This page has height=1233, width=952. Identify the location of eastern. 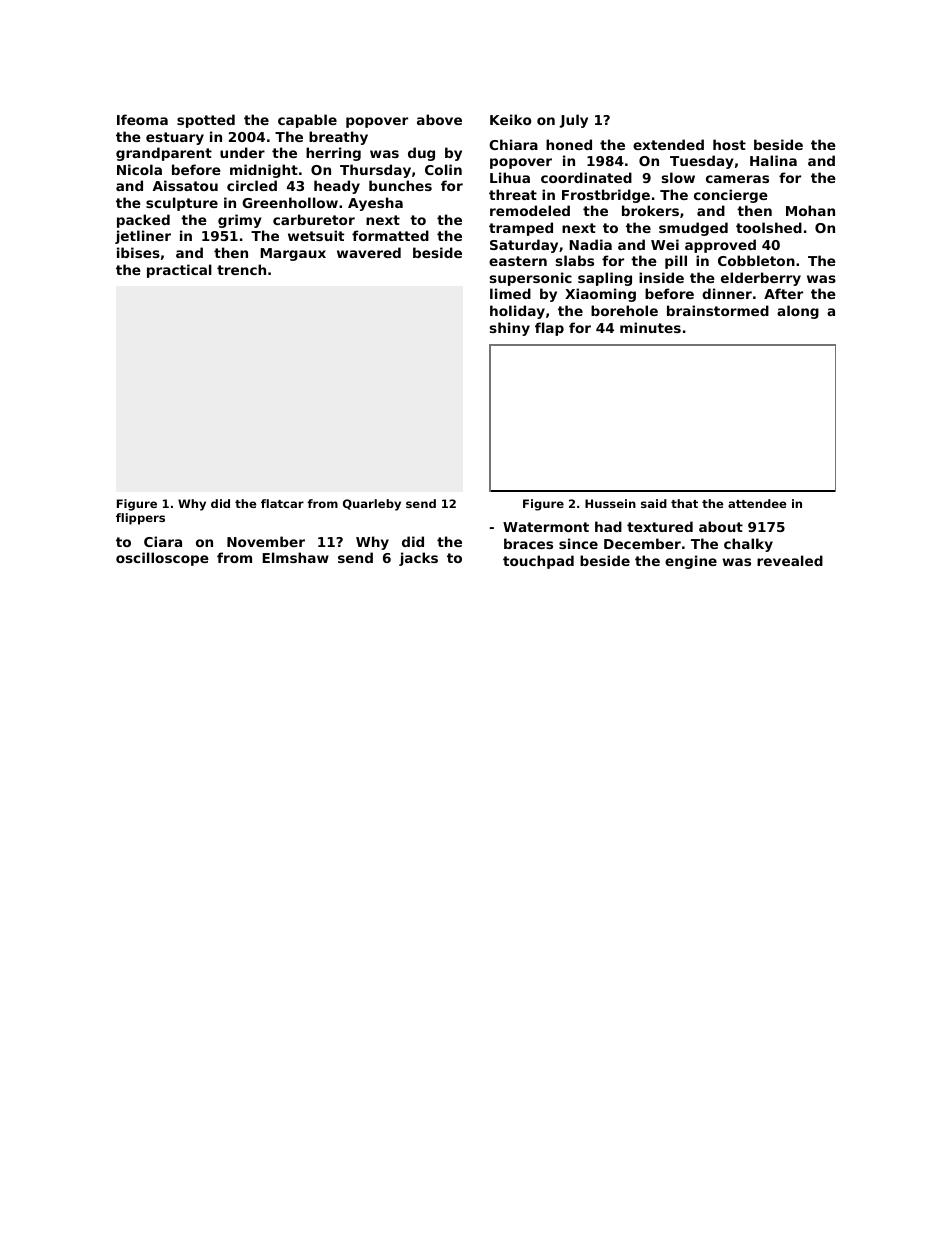
(518, 261).
